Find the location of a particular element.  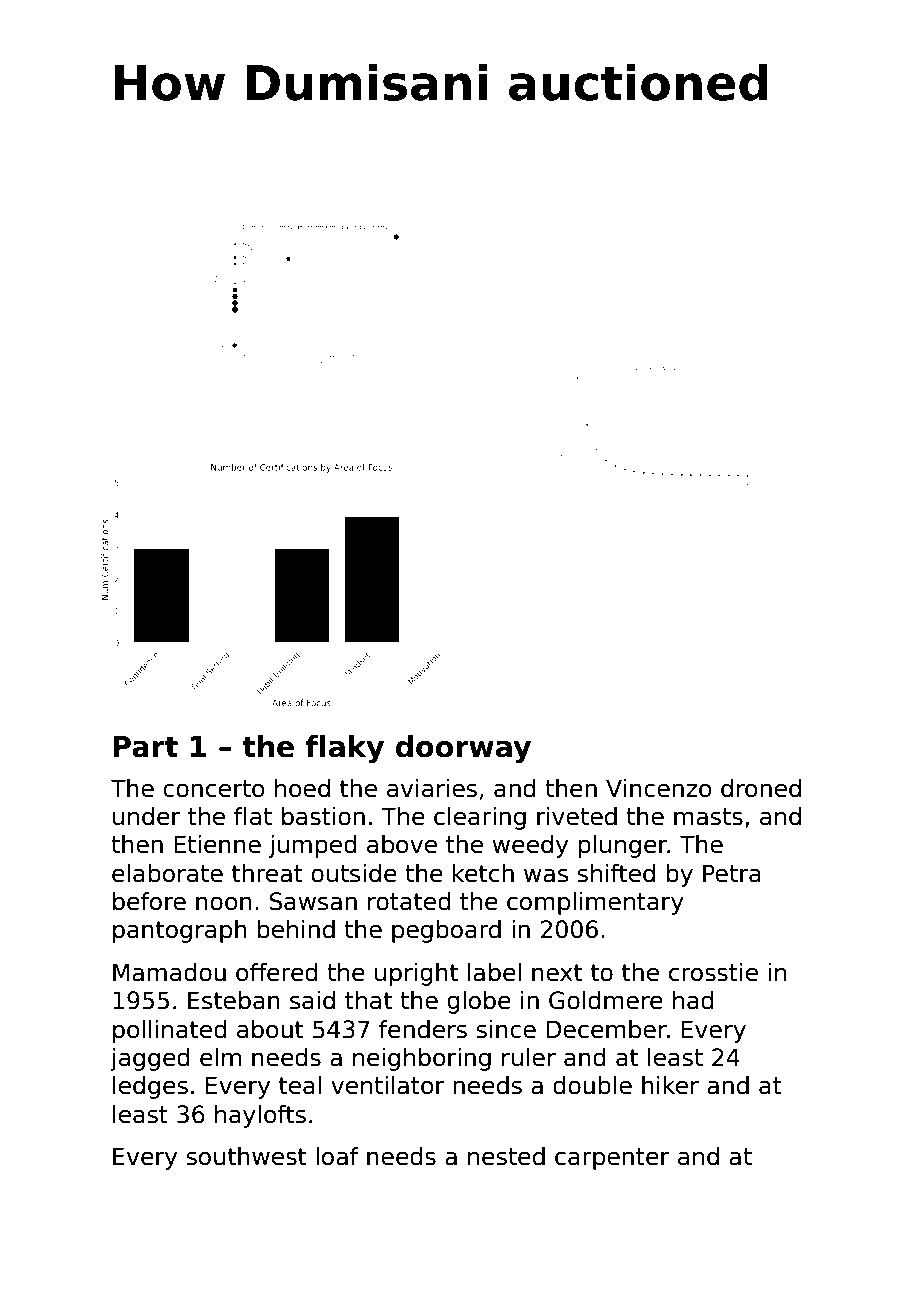

before is located at coordinates (149, 901).
